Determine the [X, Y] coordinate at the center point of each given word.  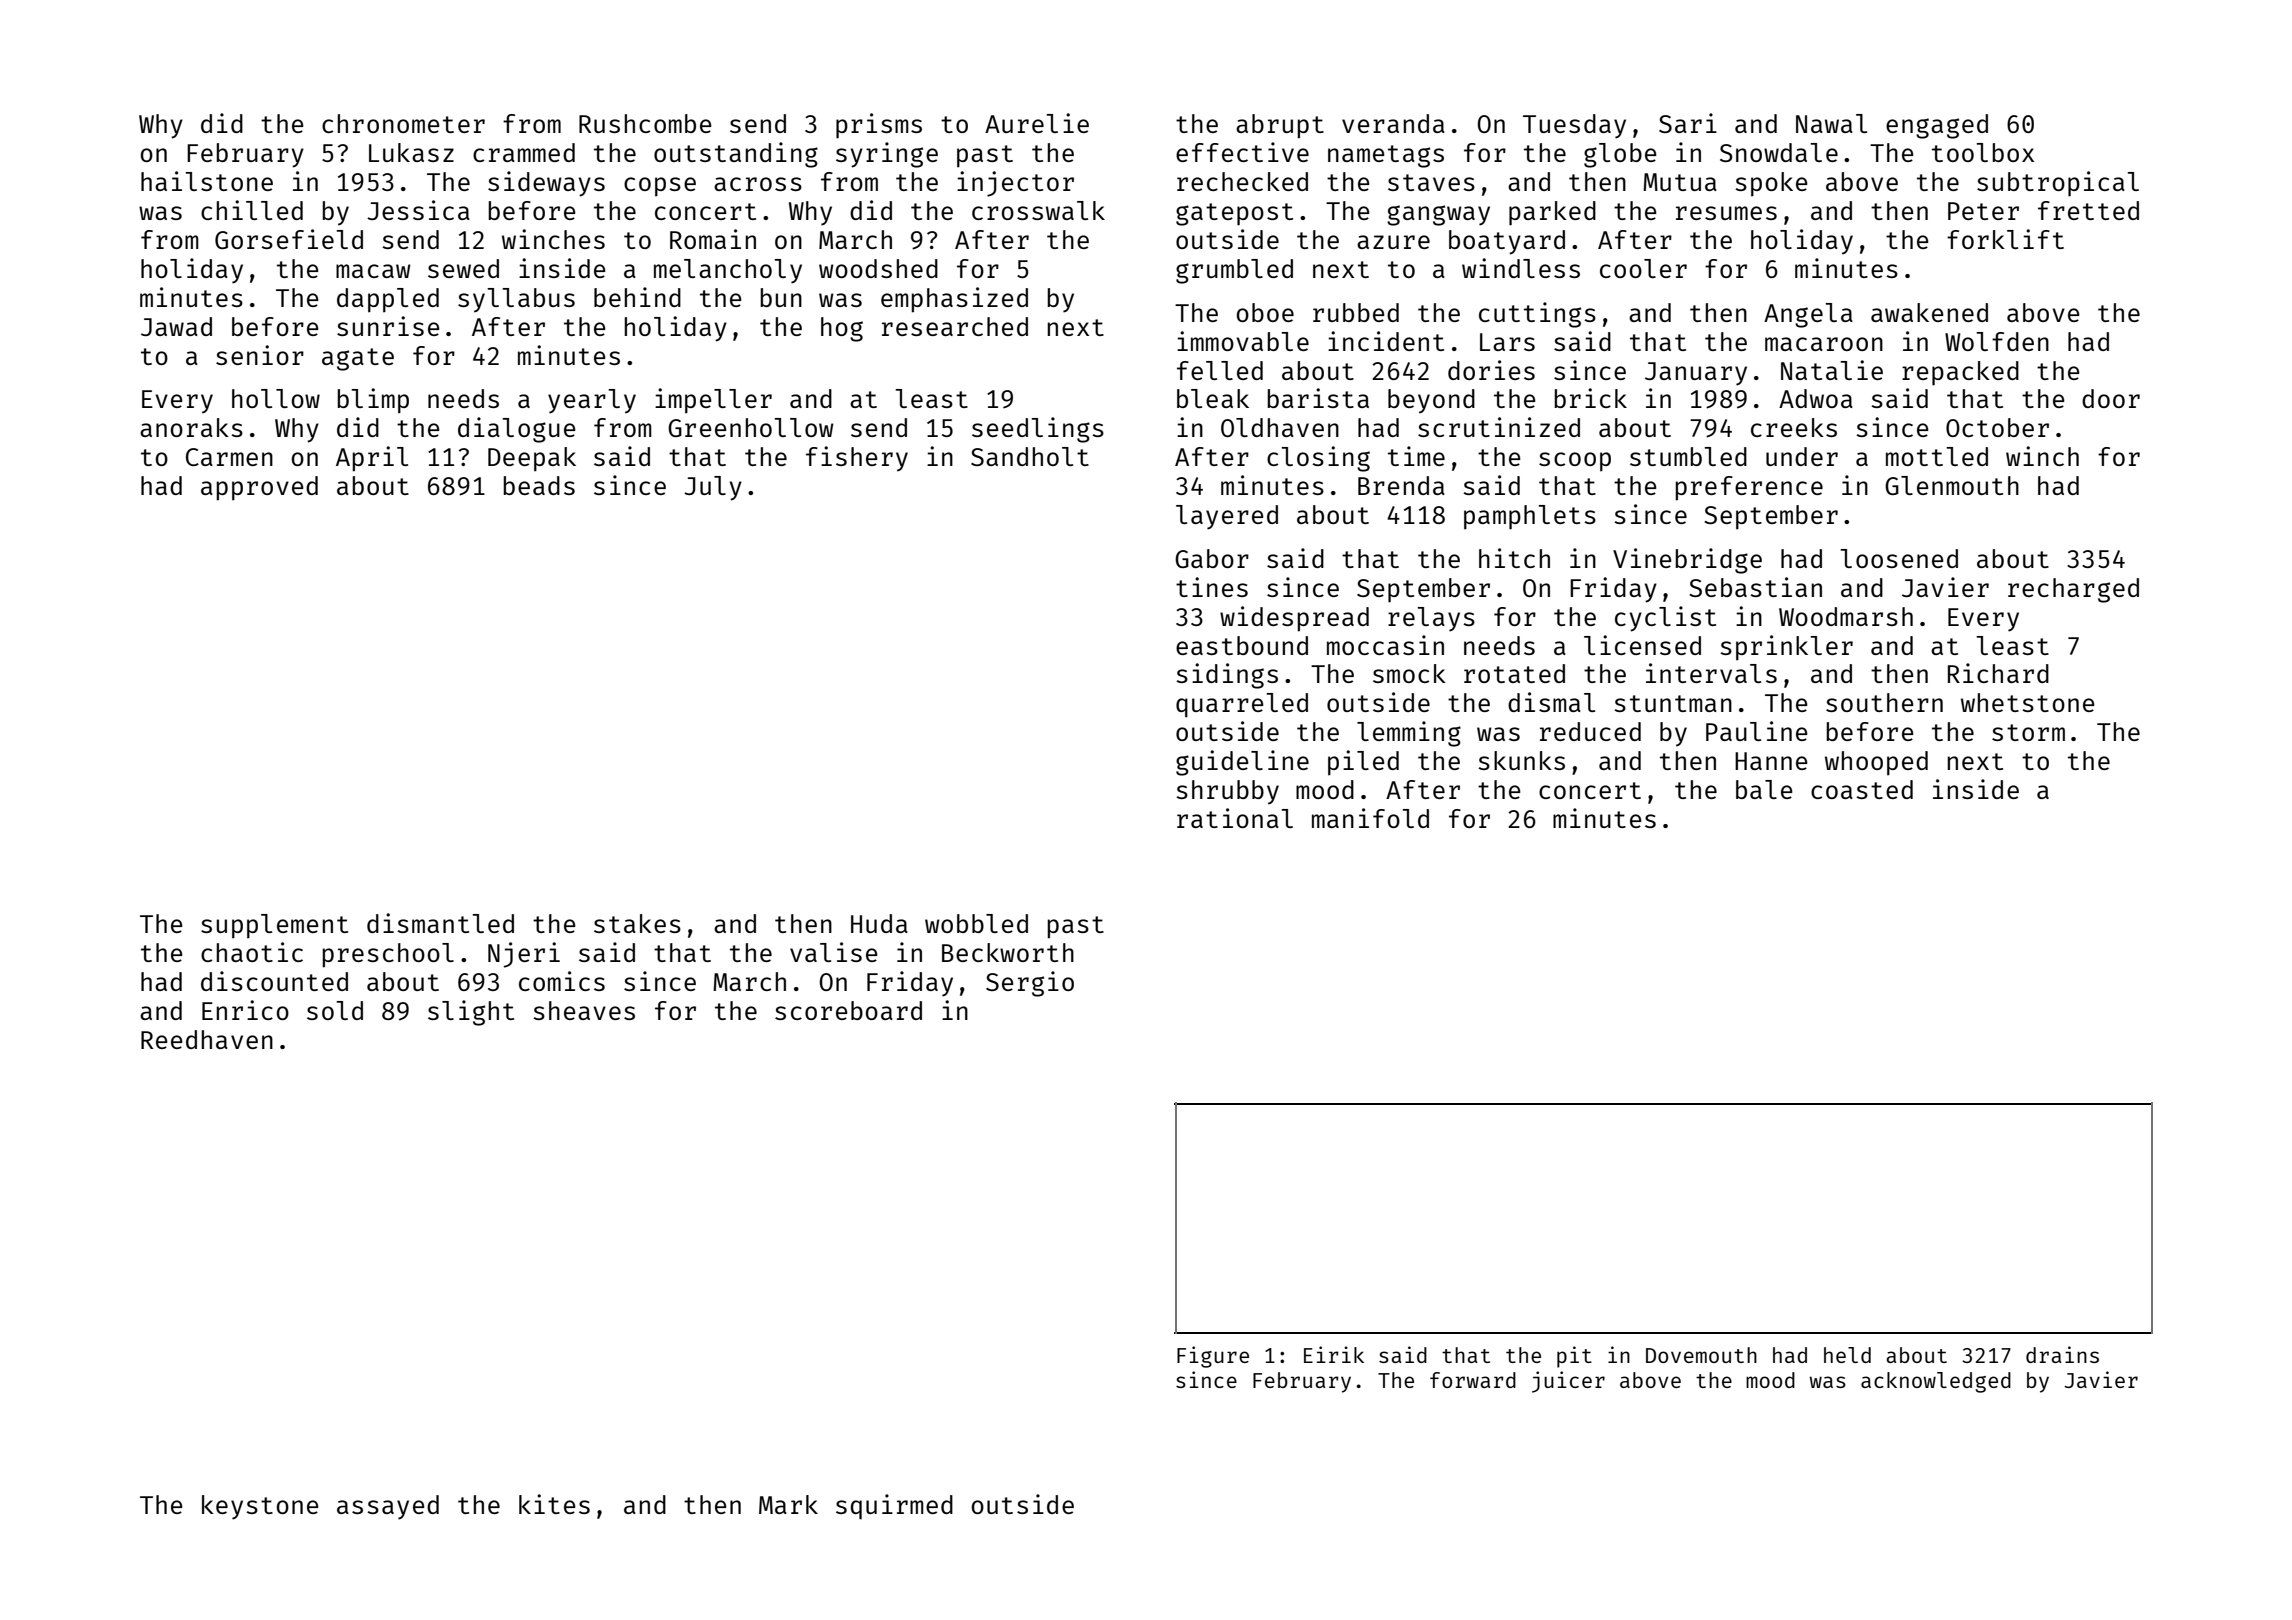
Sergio [1030, 984]
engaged [1937, 126]
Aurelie [1037, 123]
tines [1212, 587]
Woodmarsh [1846, 616]
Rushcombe [645, 123]
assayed [388, 1507]
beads [539, 485]
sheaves [584, 1010]
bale [1764, 789]
